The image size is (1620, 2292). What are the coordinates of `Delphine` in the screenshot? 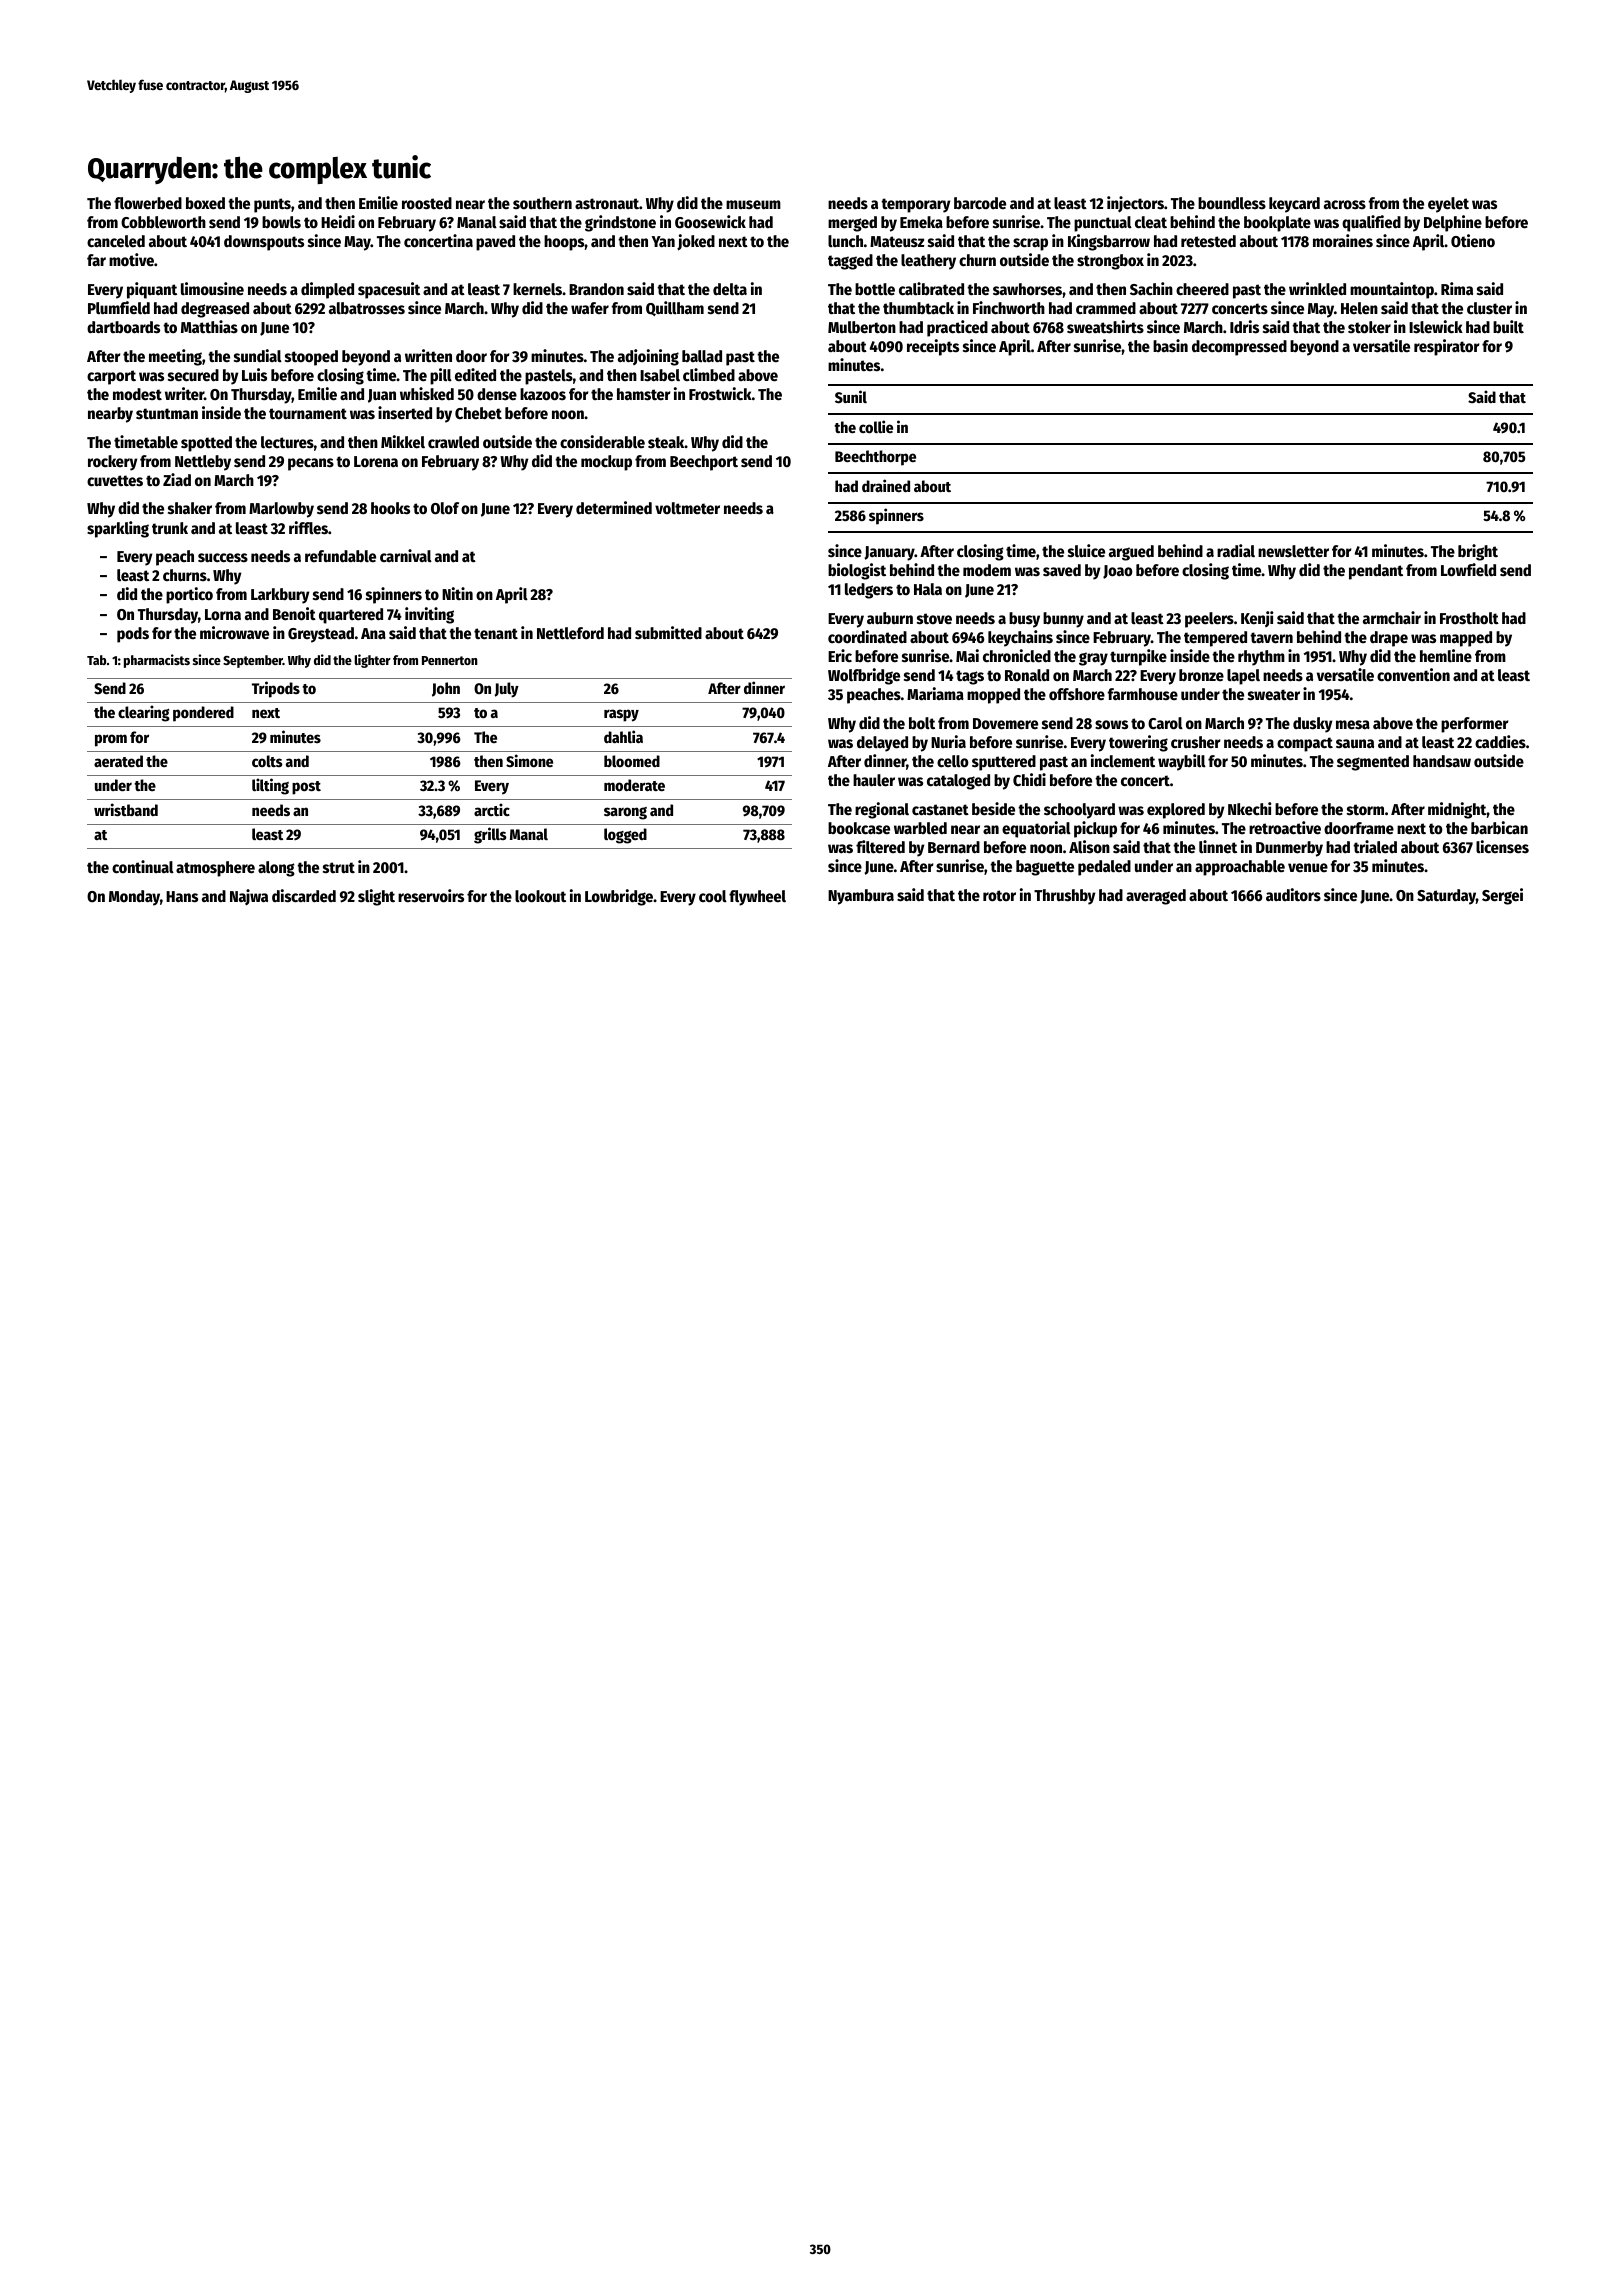 It's located at (1453, 223).
